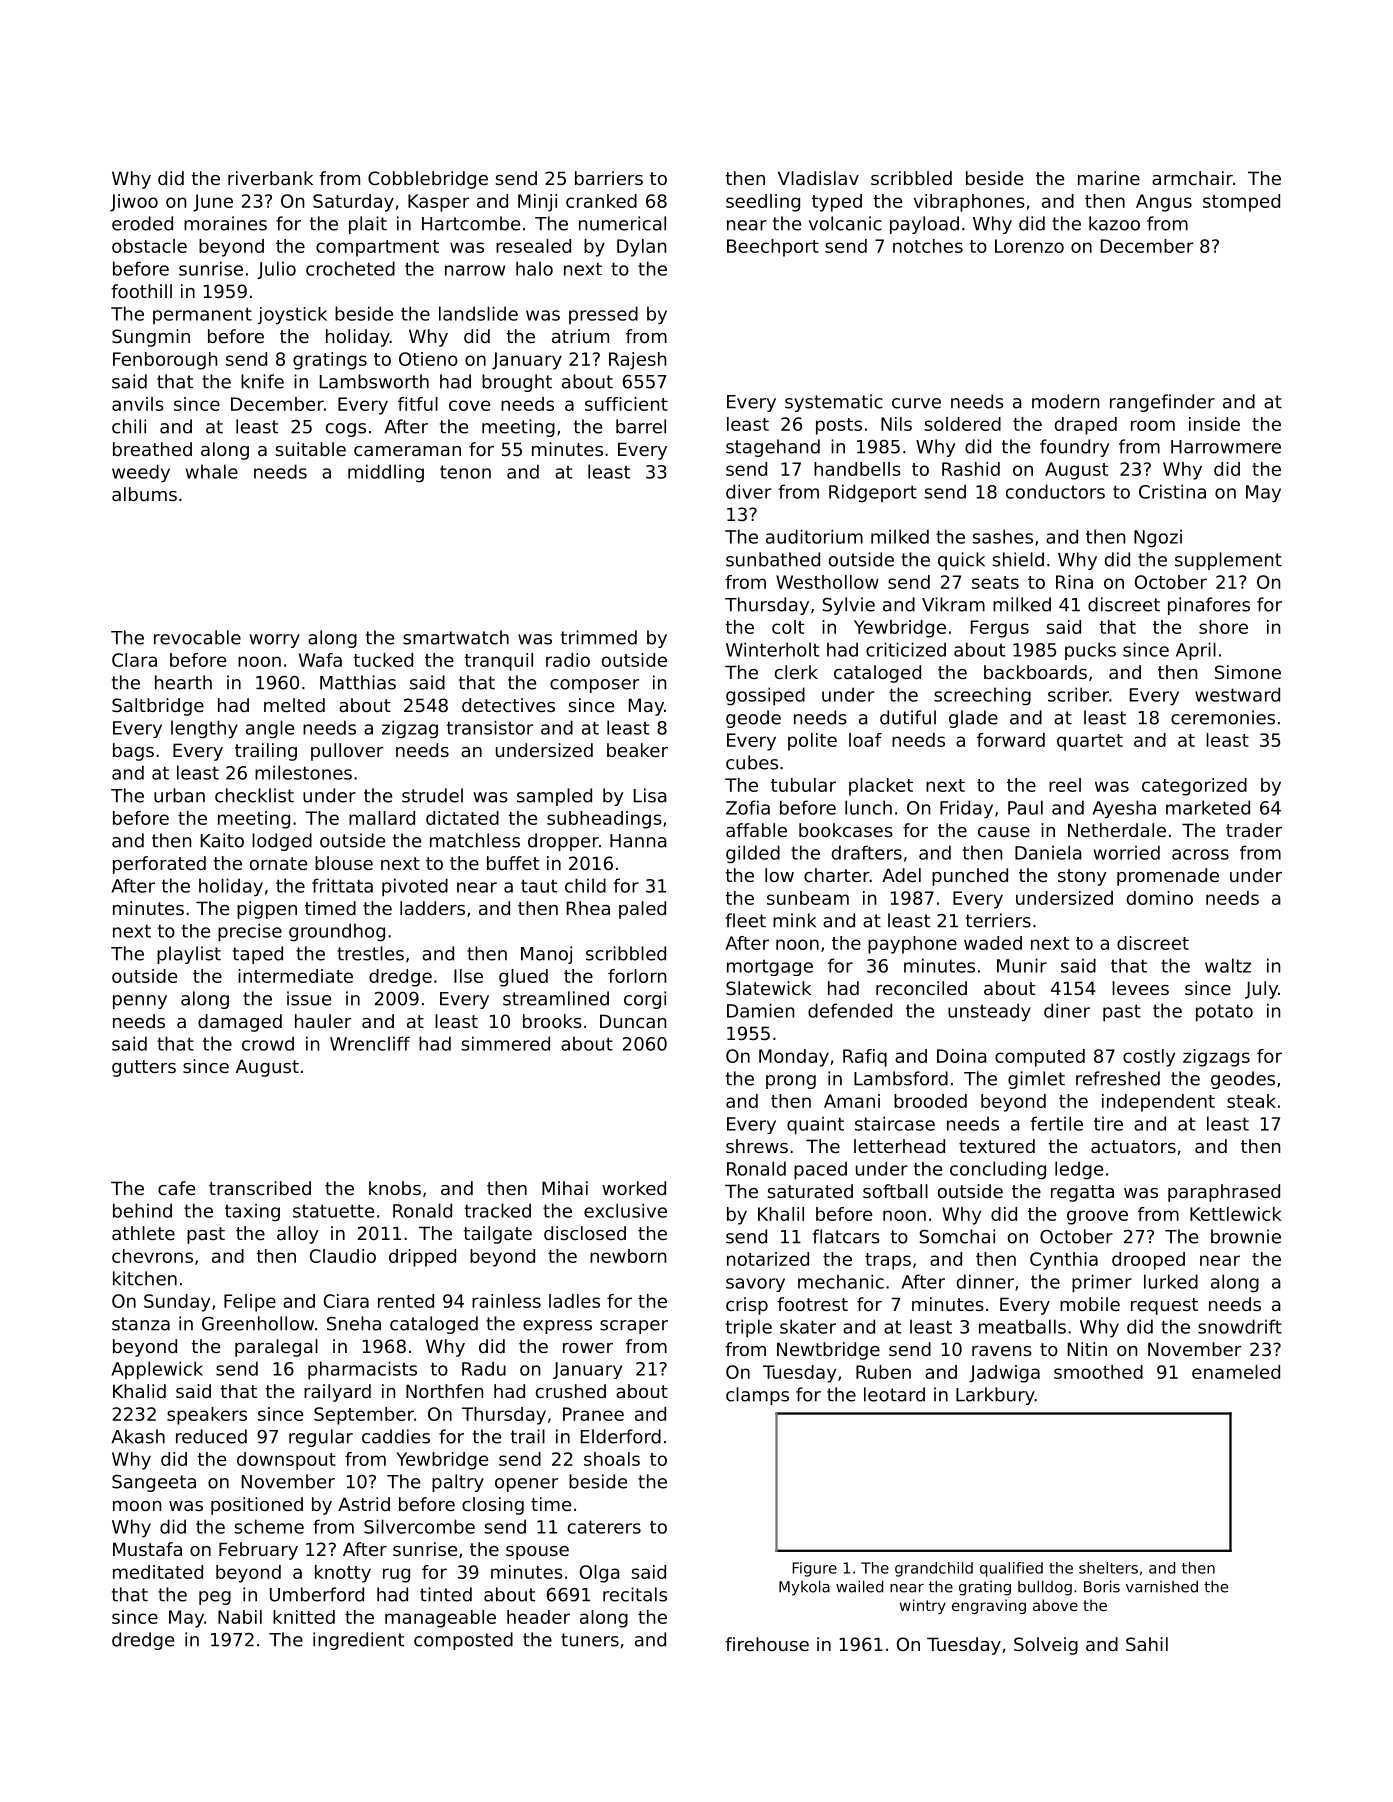 The height and width of the screenshot is (1802, 1393). Describe the element at coordinates (438, 203) in the screenshot. I see `Kasper` at that location.
